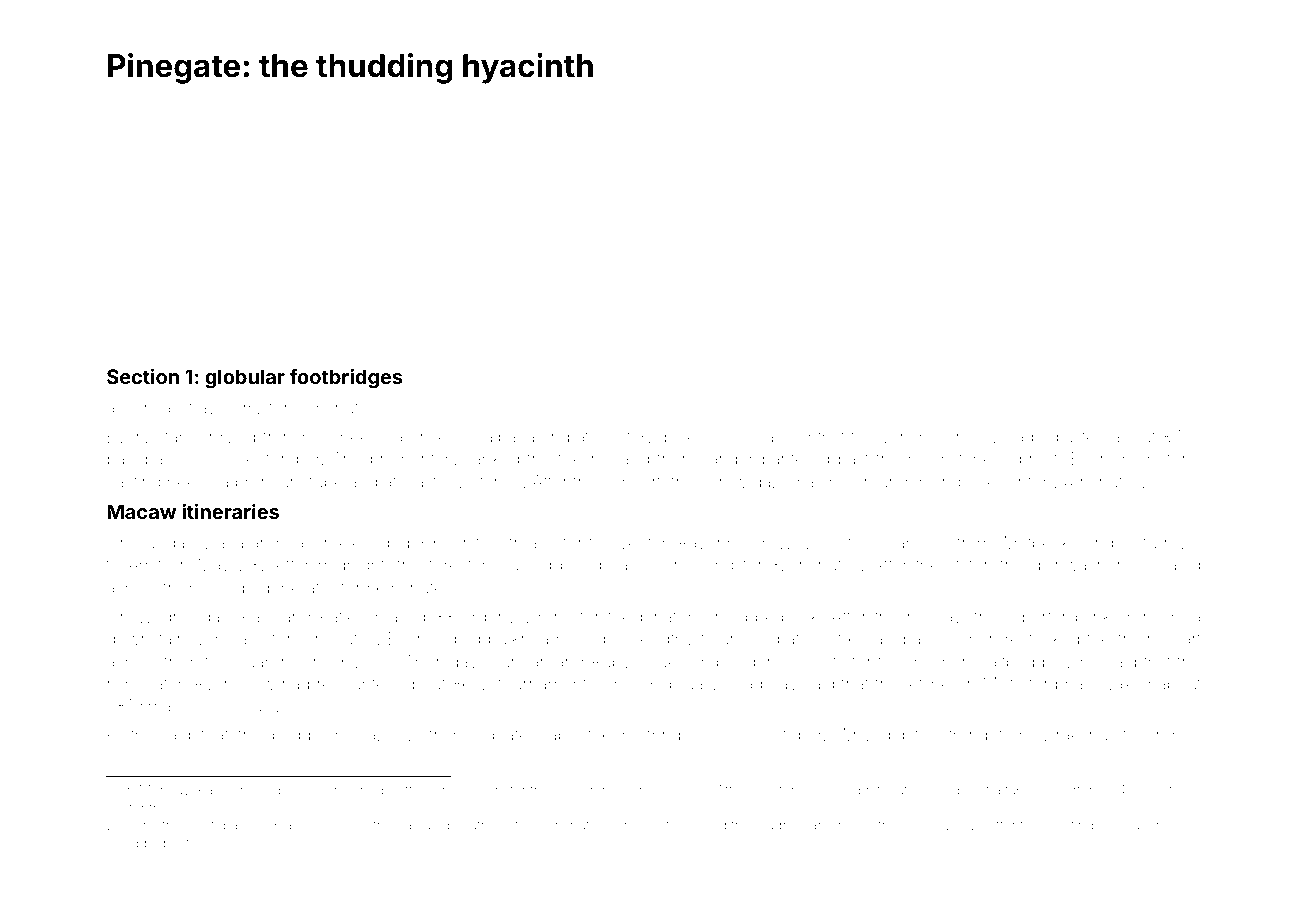 The image size is (1308, 924). I want to click on Hazelworth, so click(399, 734).
